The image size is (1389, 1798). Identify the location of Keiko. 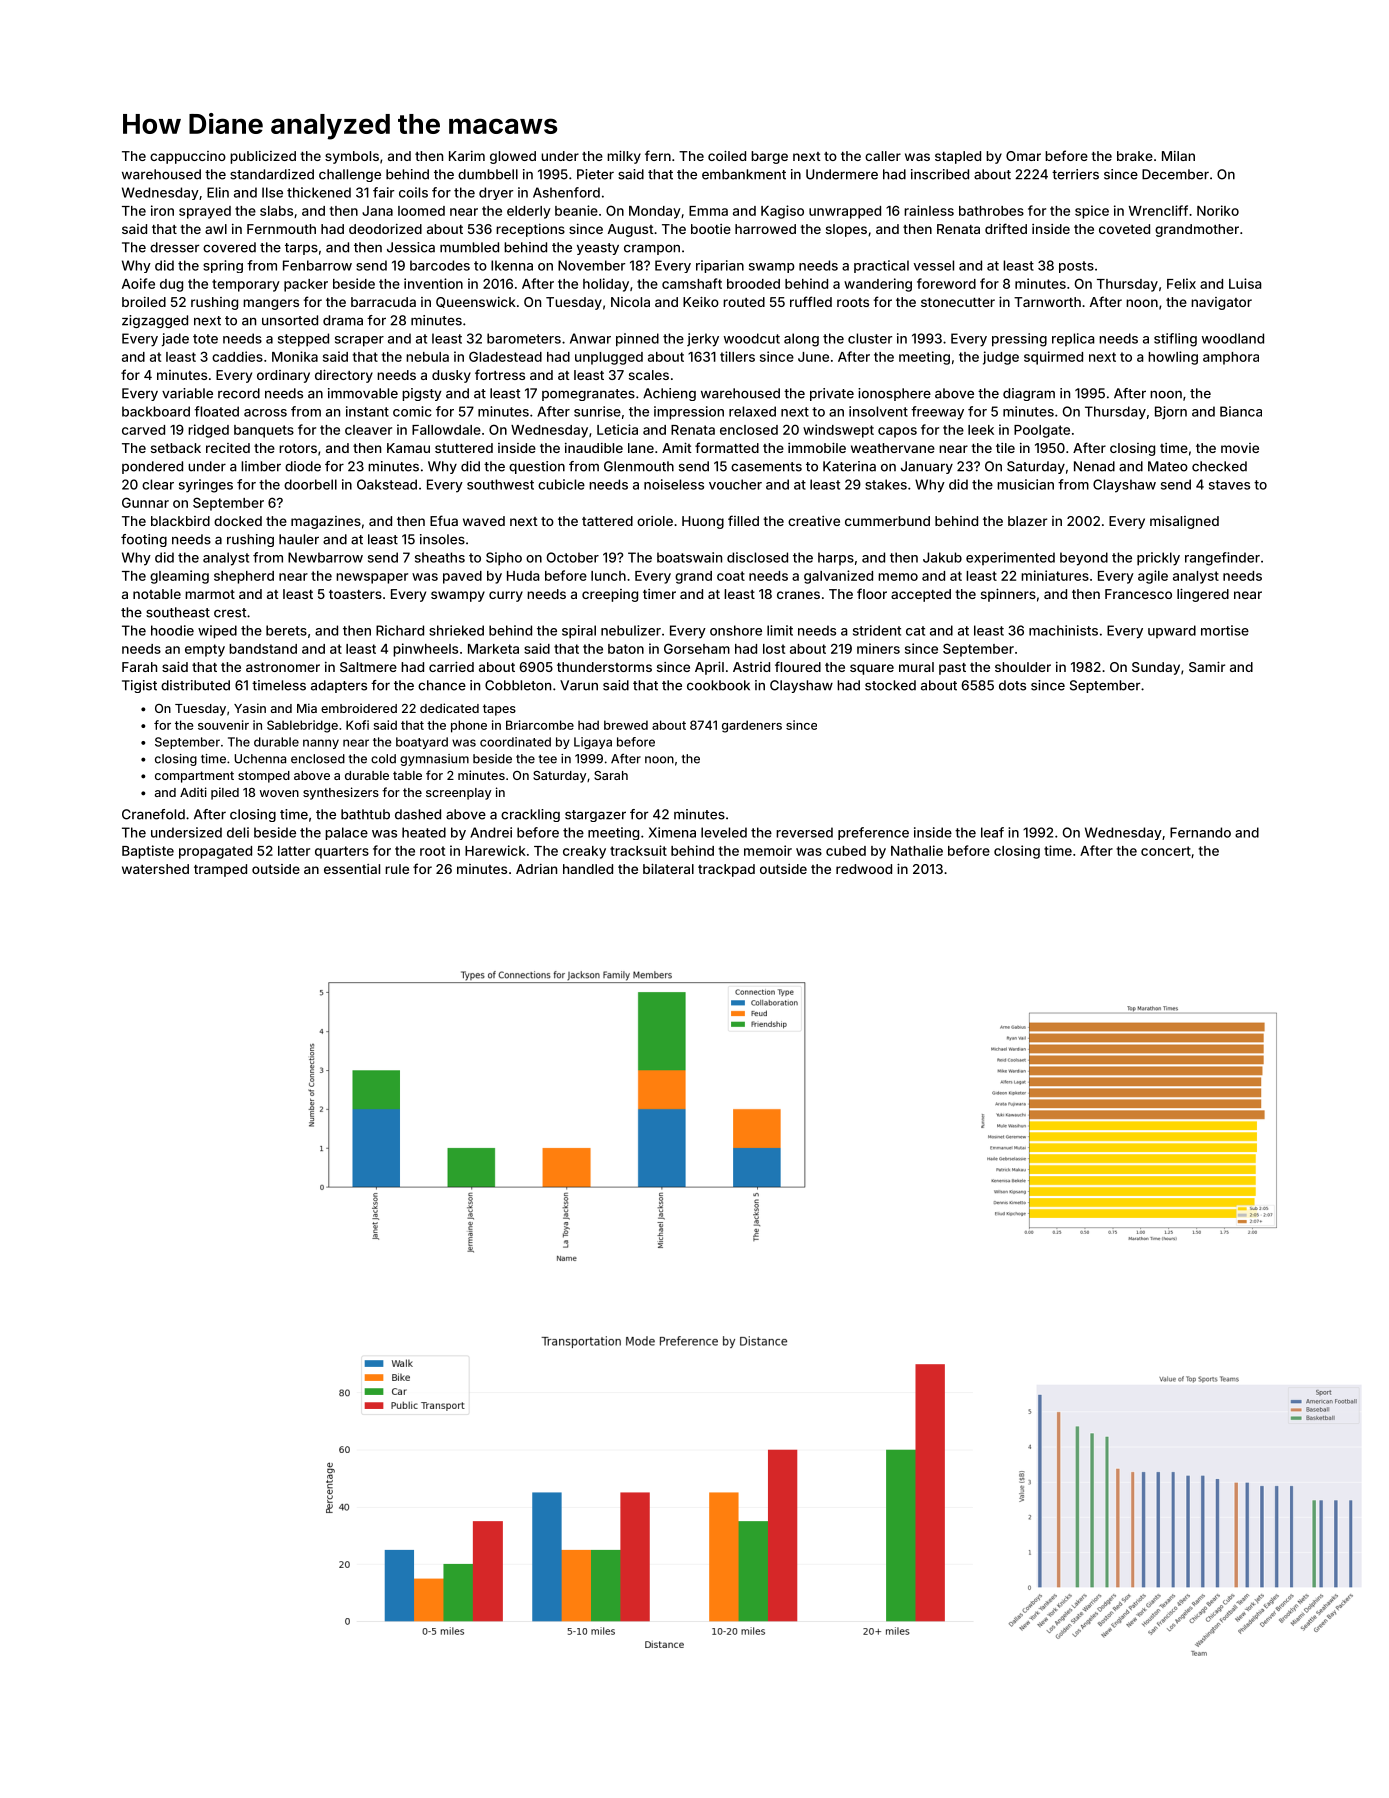
(701, 301).
